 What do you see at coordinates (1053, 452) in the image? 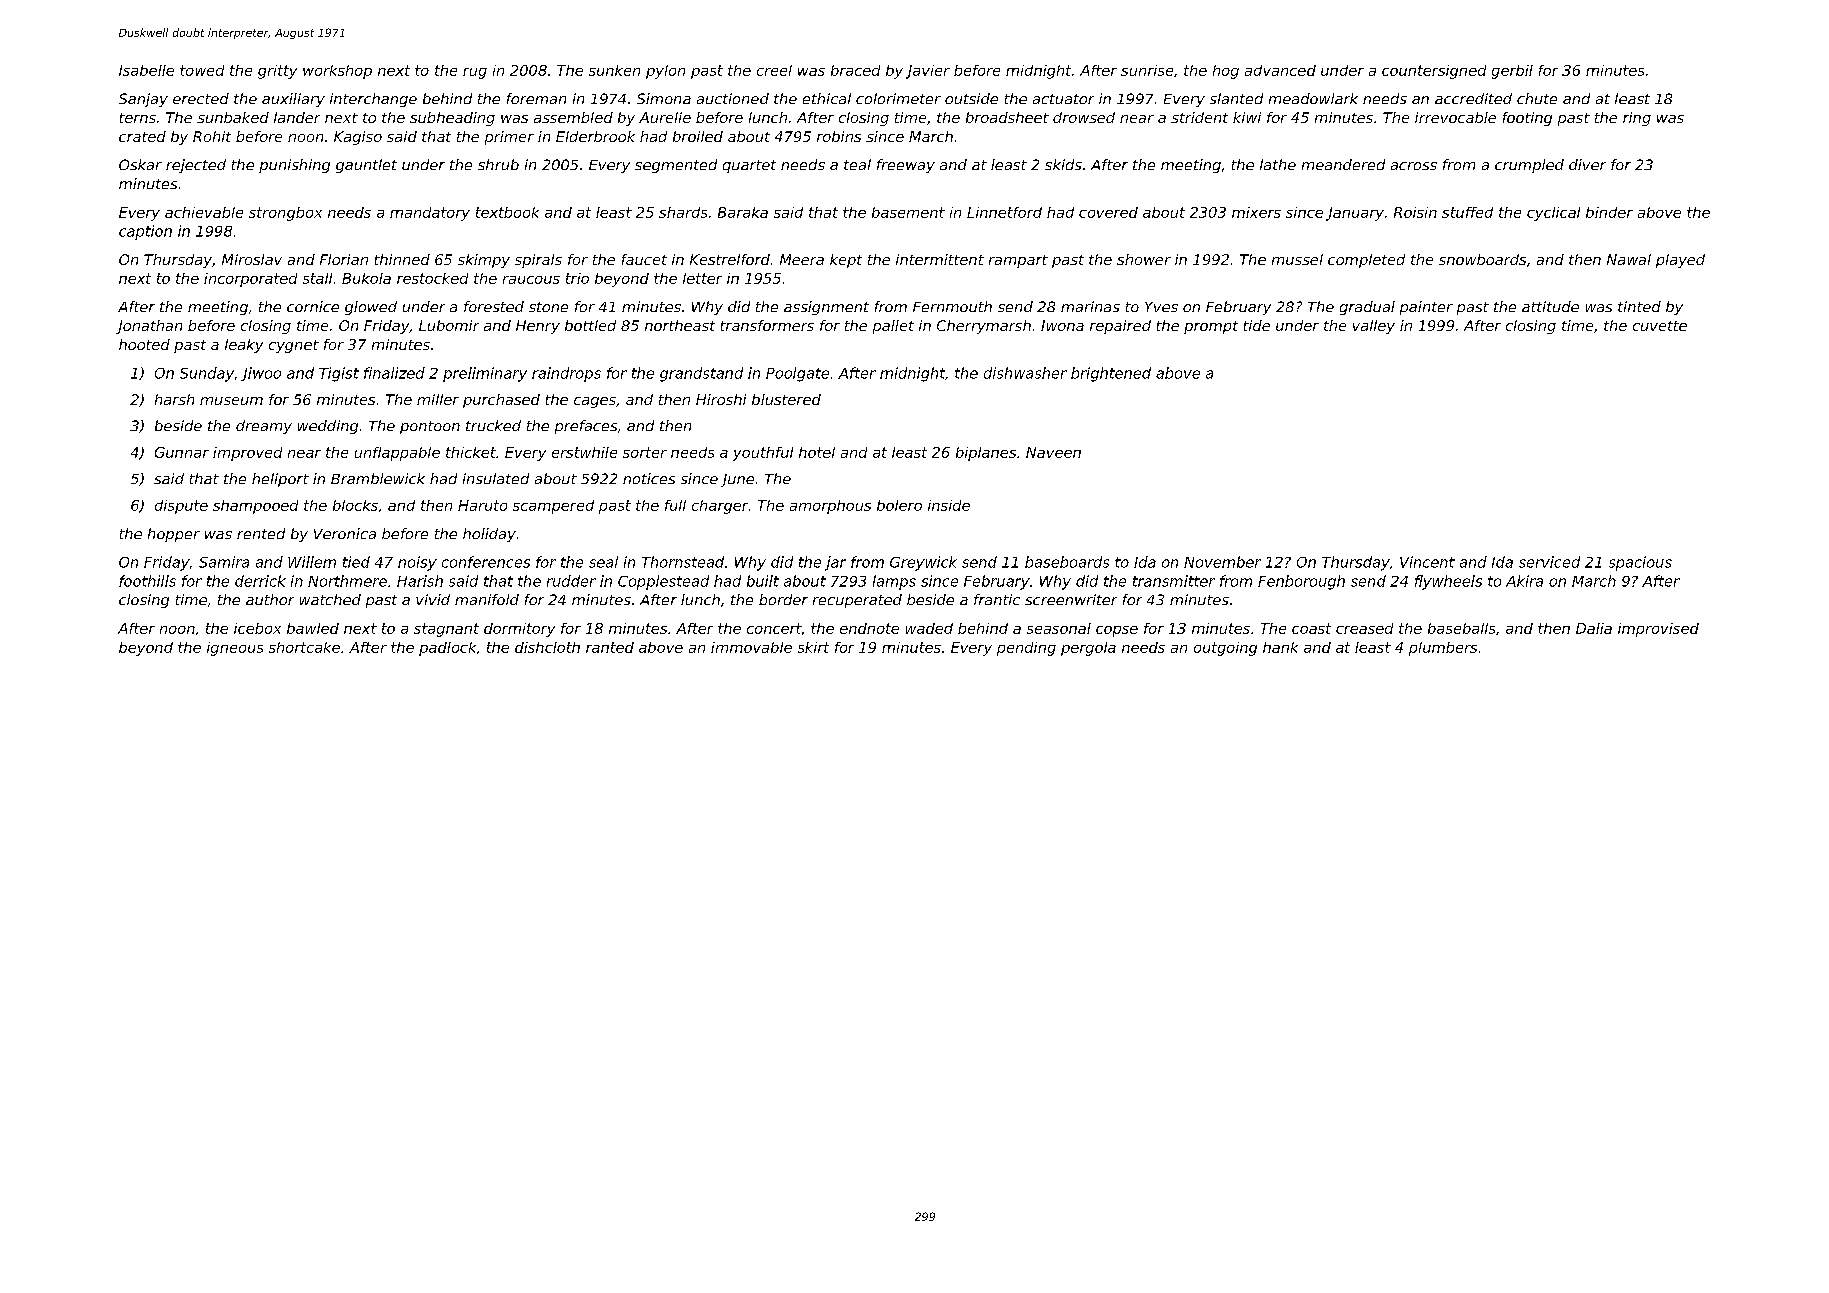
I see `Naveen` at bounding box center [1053, 452].
